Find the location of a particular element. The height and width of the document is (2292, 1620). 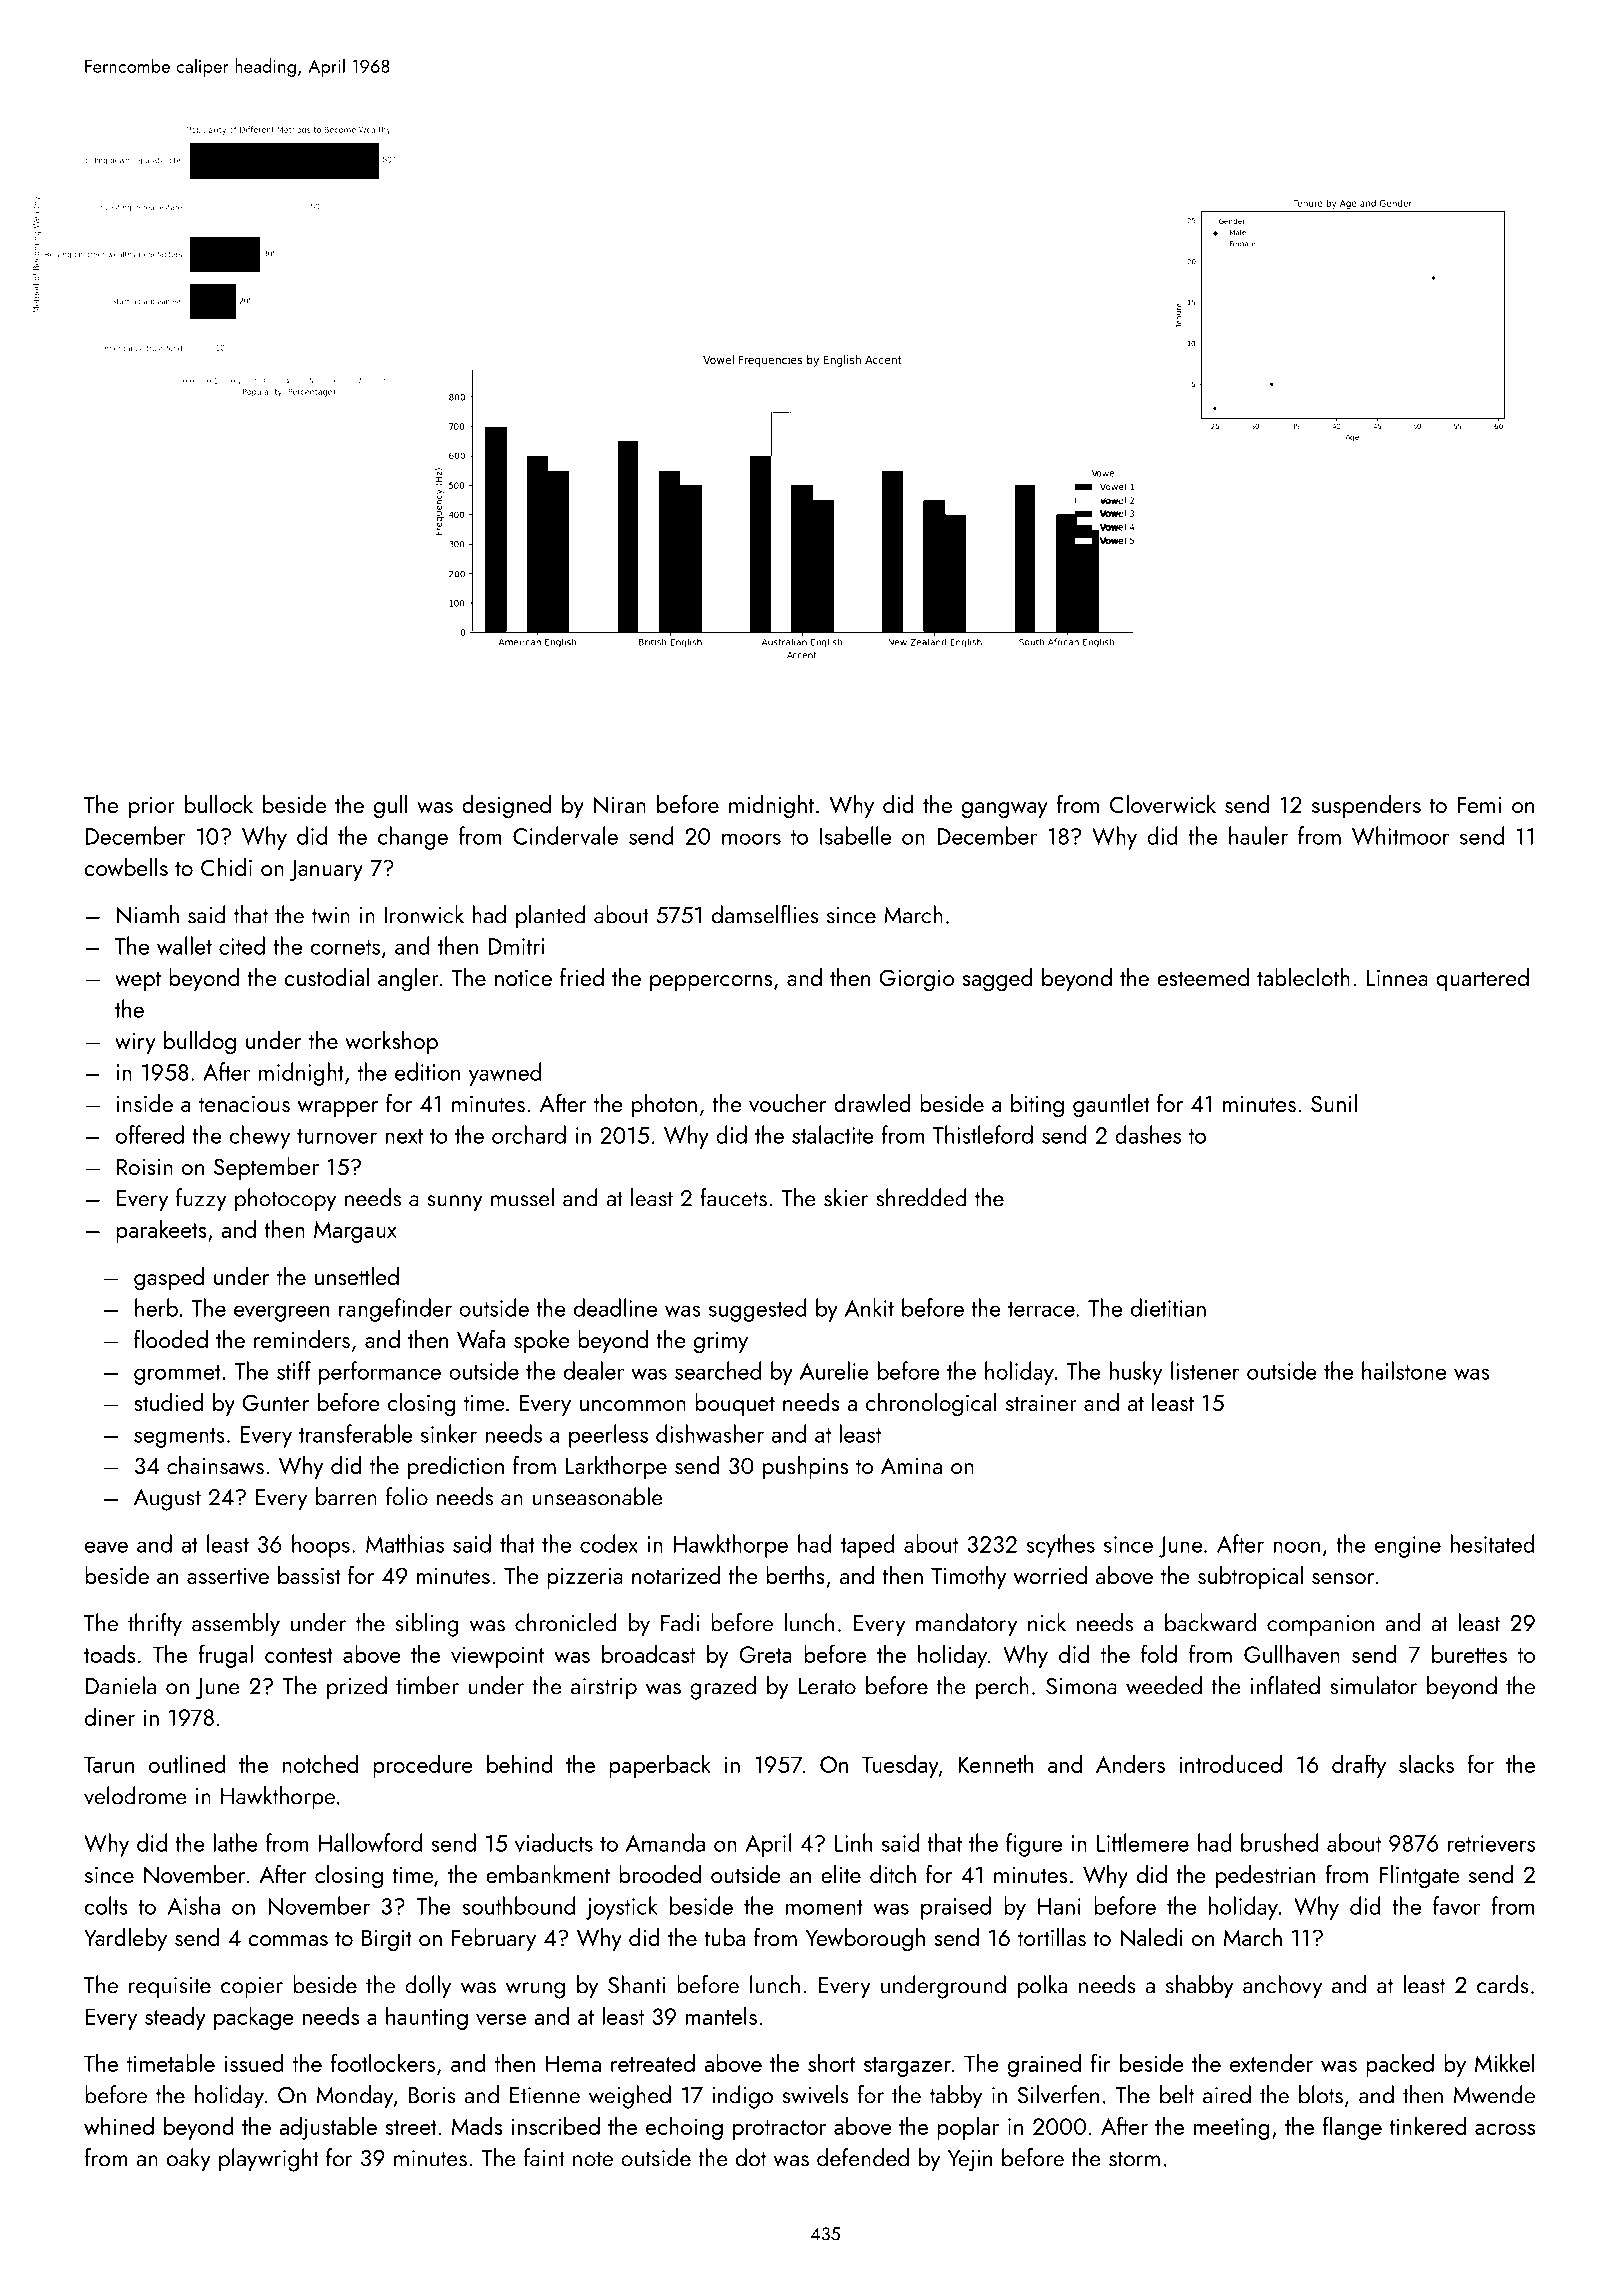

suggested is located at coordinates (757, 1310).
